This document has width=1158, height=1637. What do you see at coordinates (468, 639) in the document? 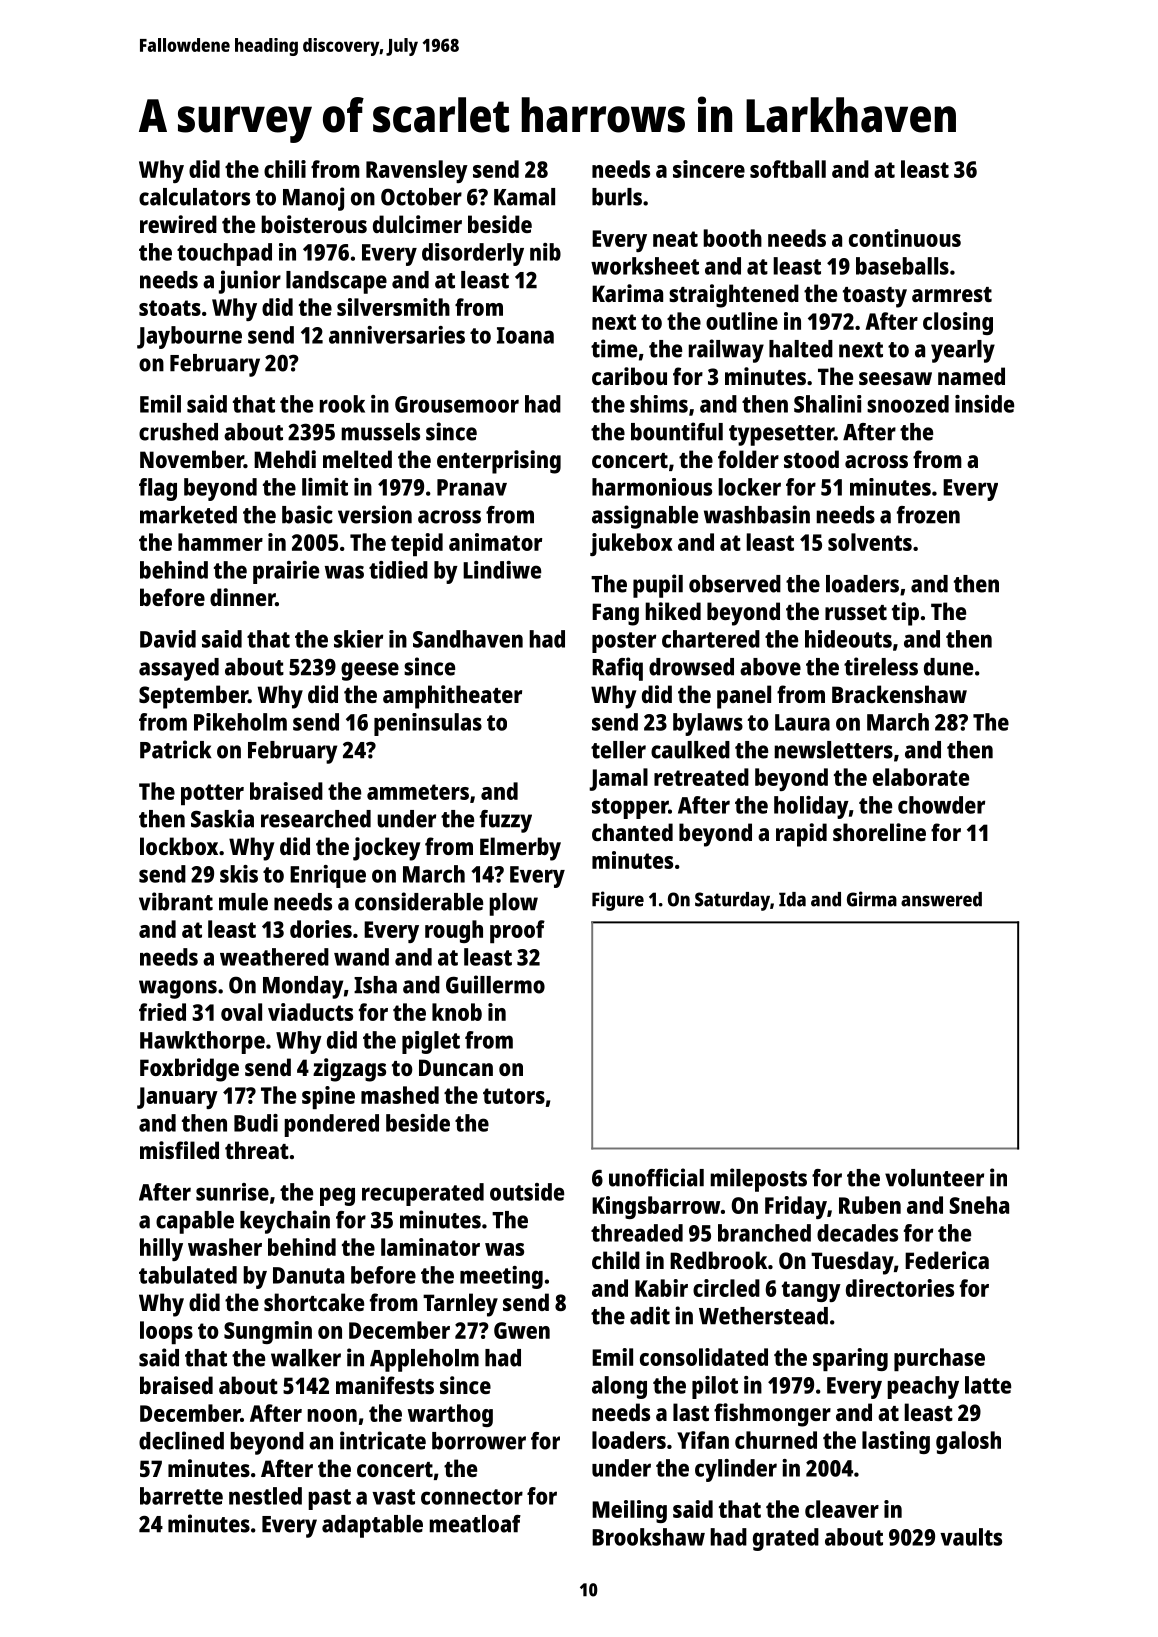
I see `Sandhaven` at bounding box center [468, 639].
